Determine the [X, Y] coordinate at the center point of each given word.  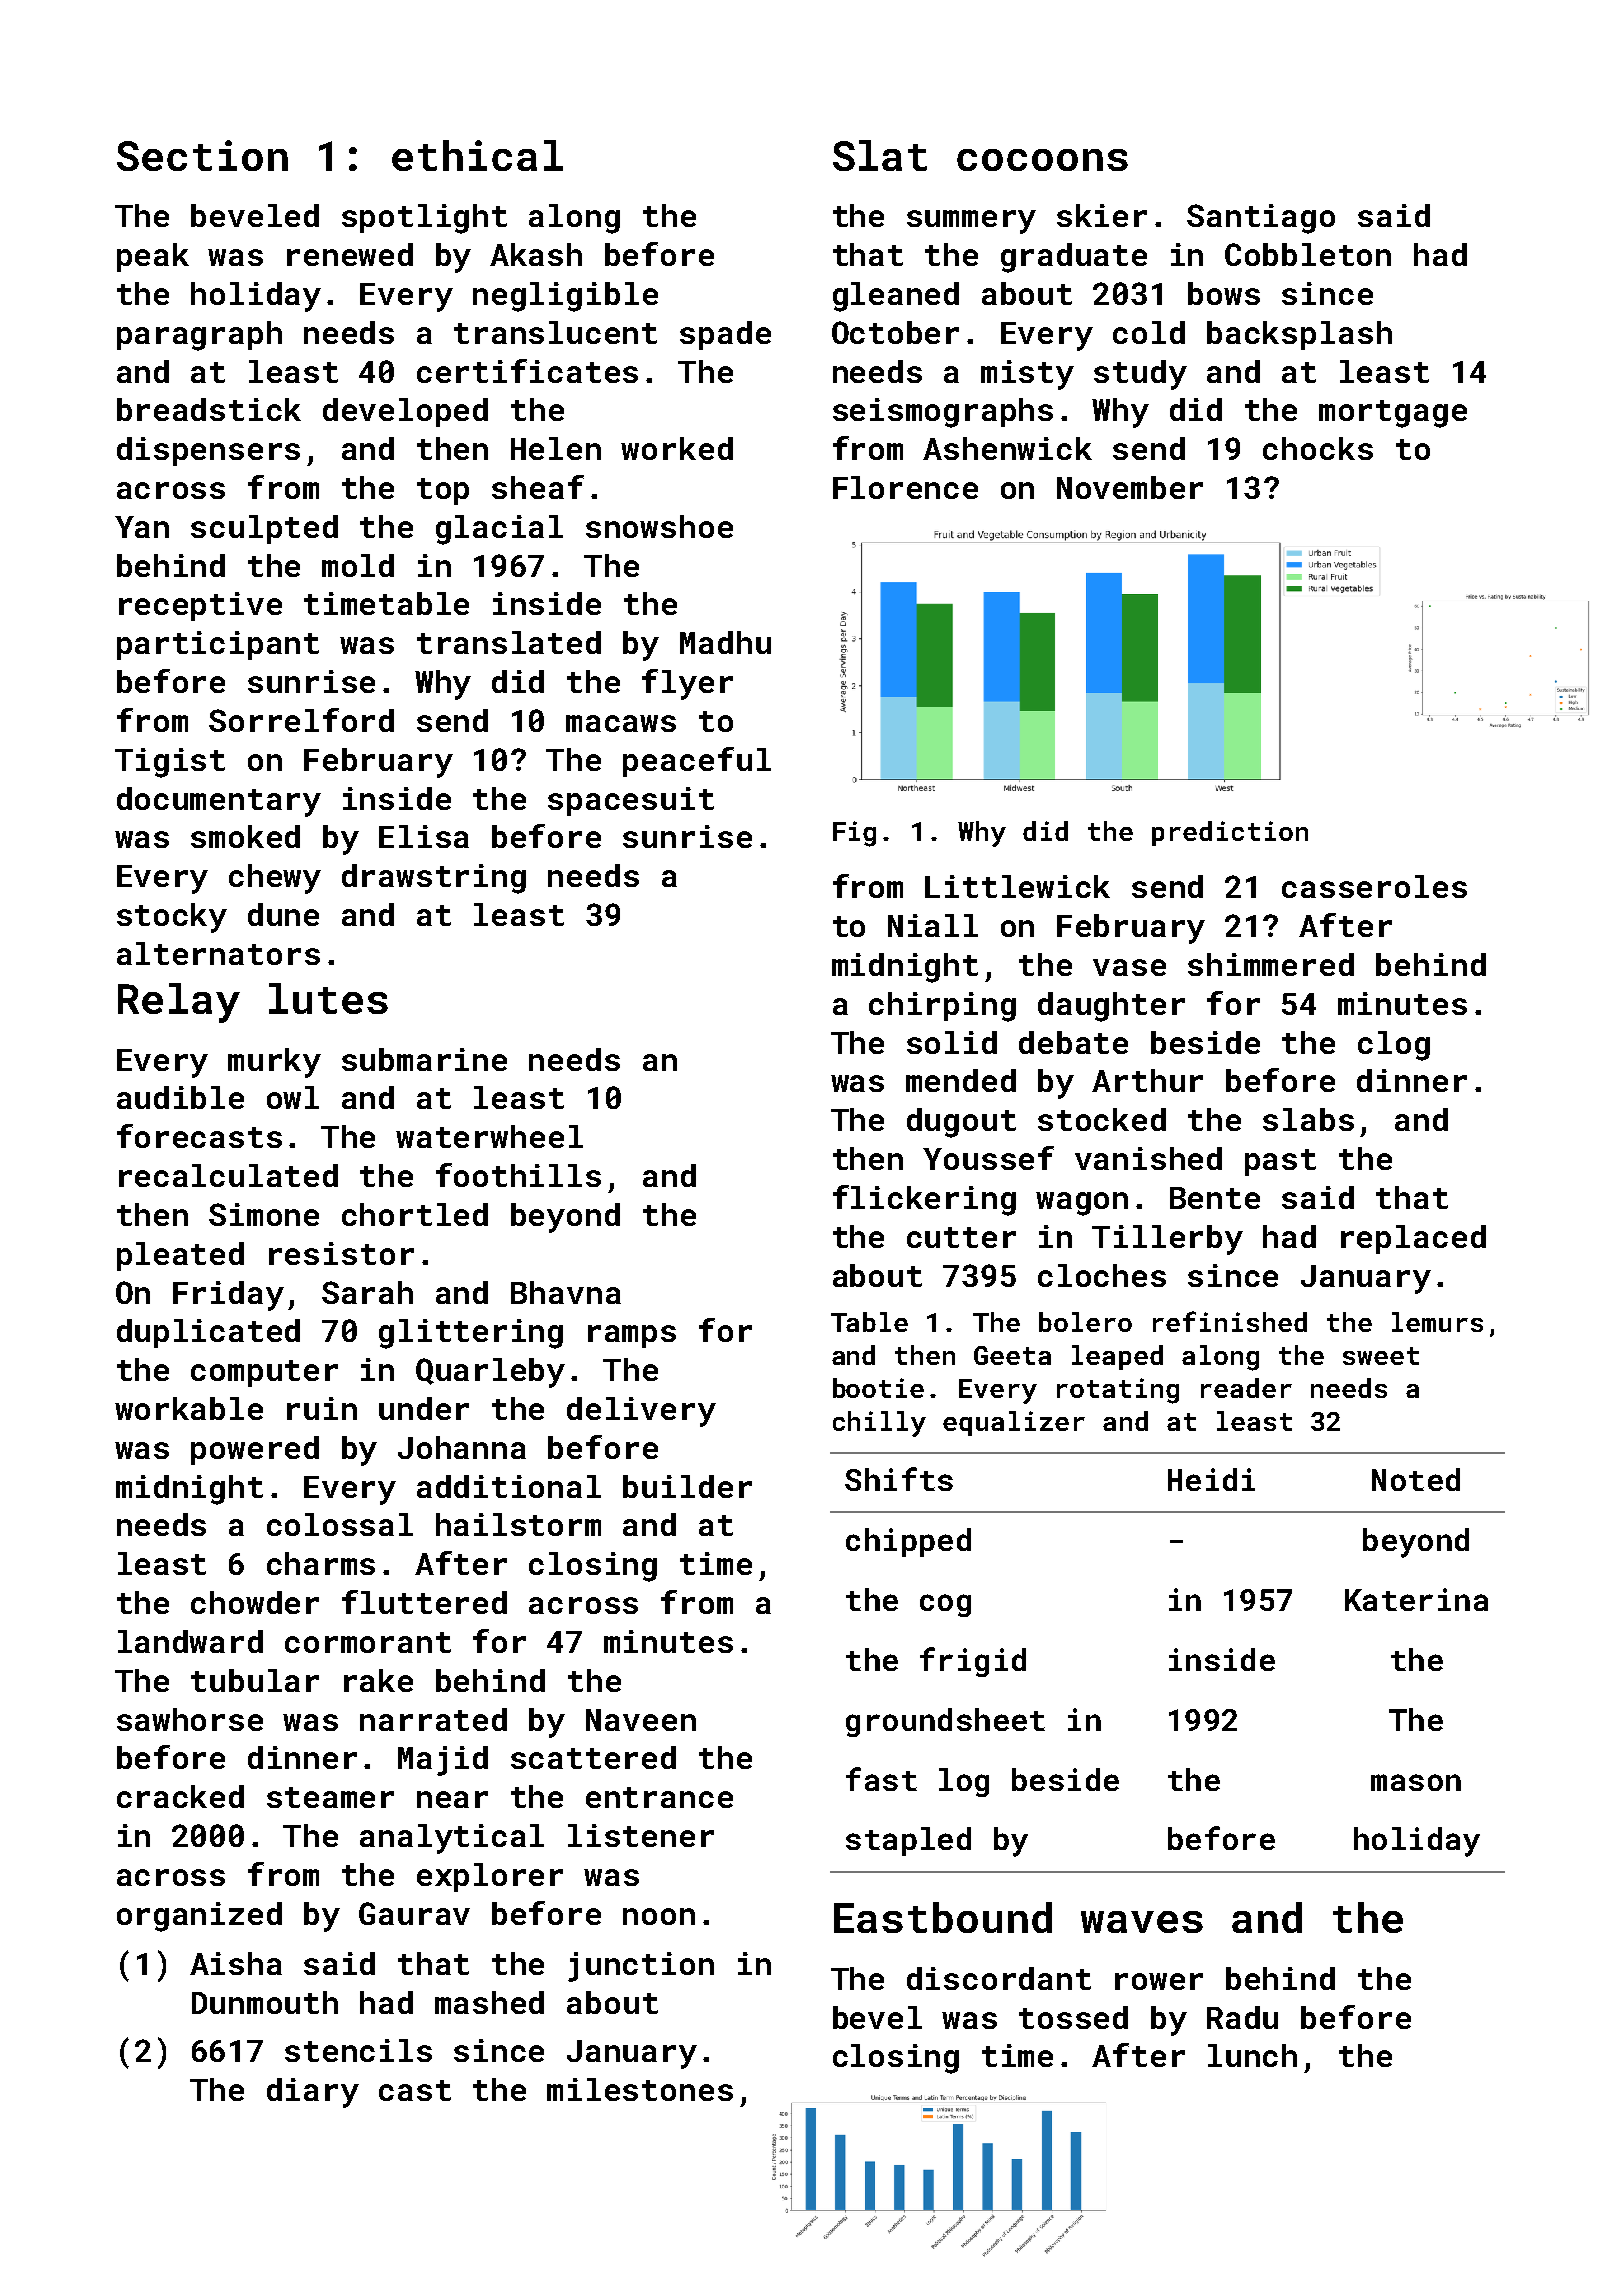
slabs [1308, 1119]
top [443, 491]
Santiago [1261, 219]
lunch [1252, 2055]
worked [677, 448]
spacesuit [631, 801]
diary [313, 2093]
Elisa [424, 836]
